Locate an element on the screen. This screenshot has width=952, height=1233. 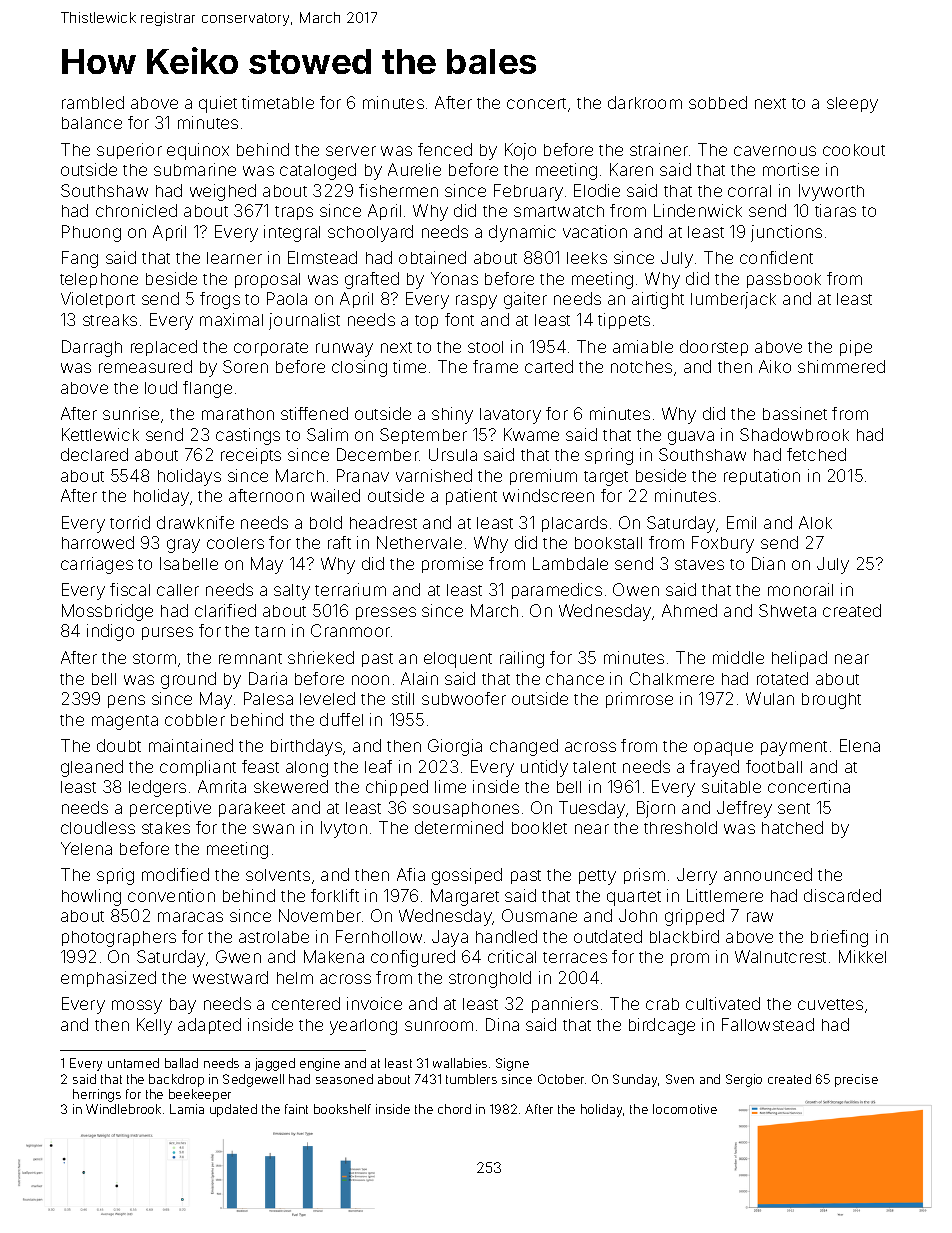
Lamia is located at coordinates (187, 1109).
